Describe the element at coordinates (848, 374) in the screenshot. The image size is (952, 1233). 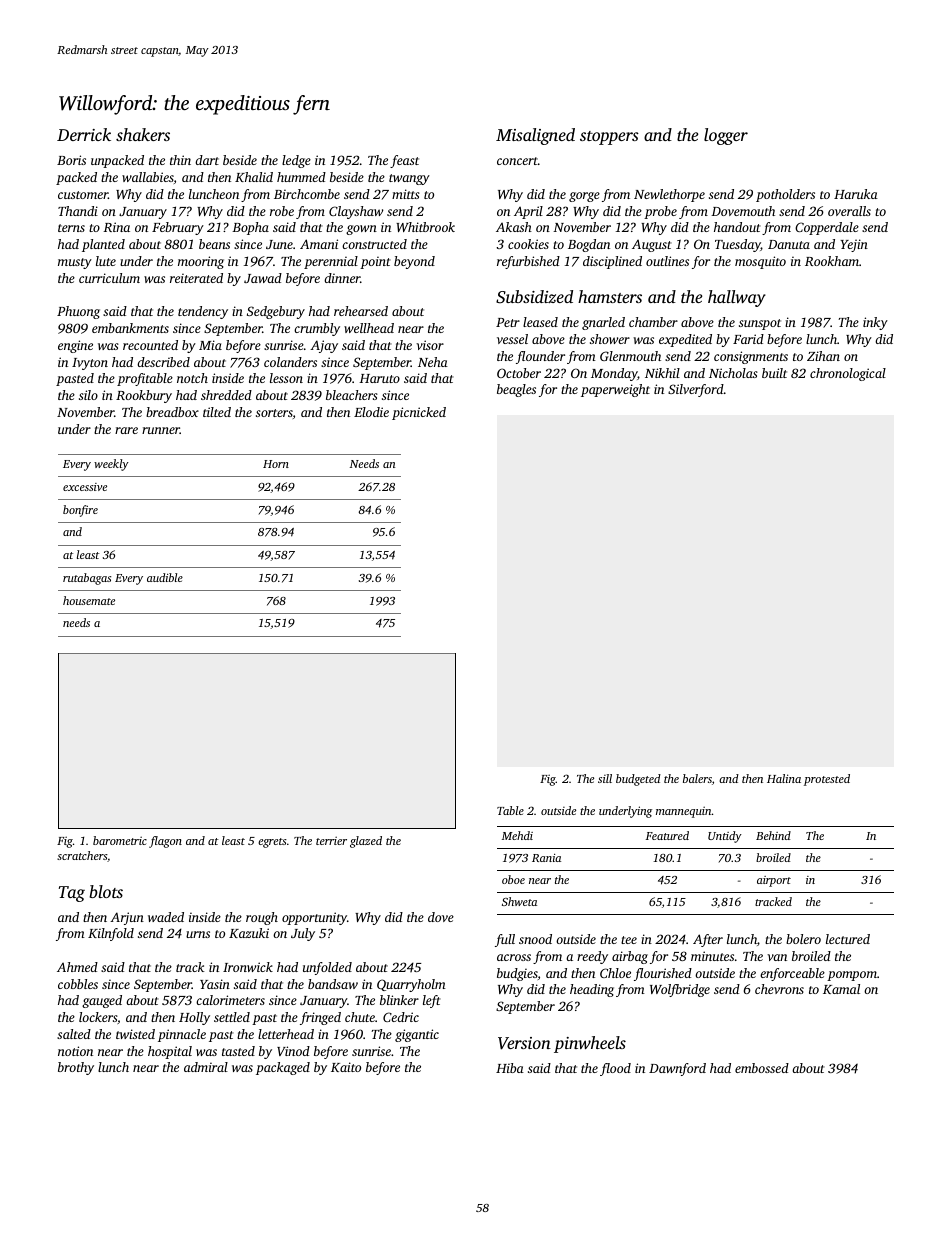
I see `chronological` at that location.
